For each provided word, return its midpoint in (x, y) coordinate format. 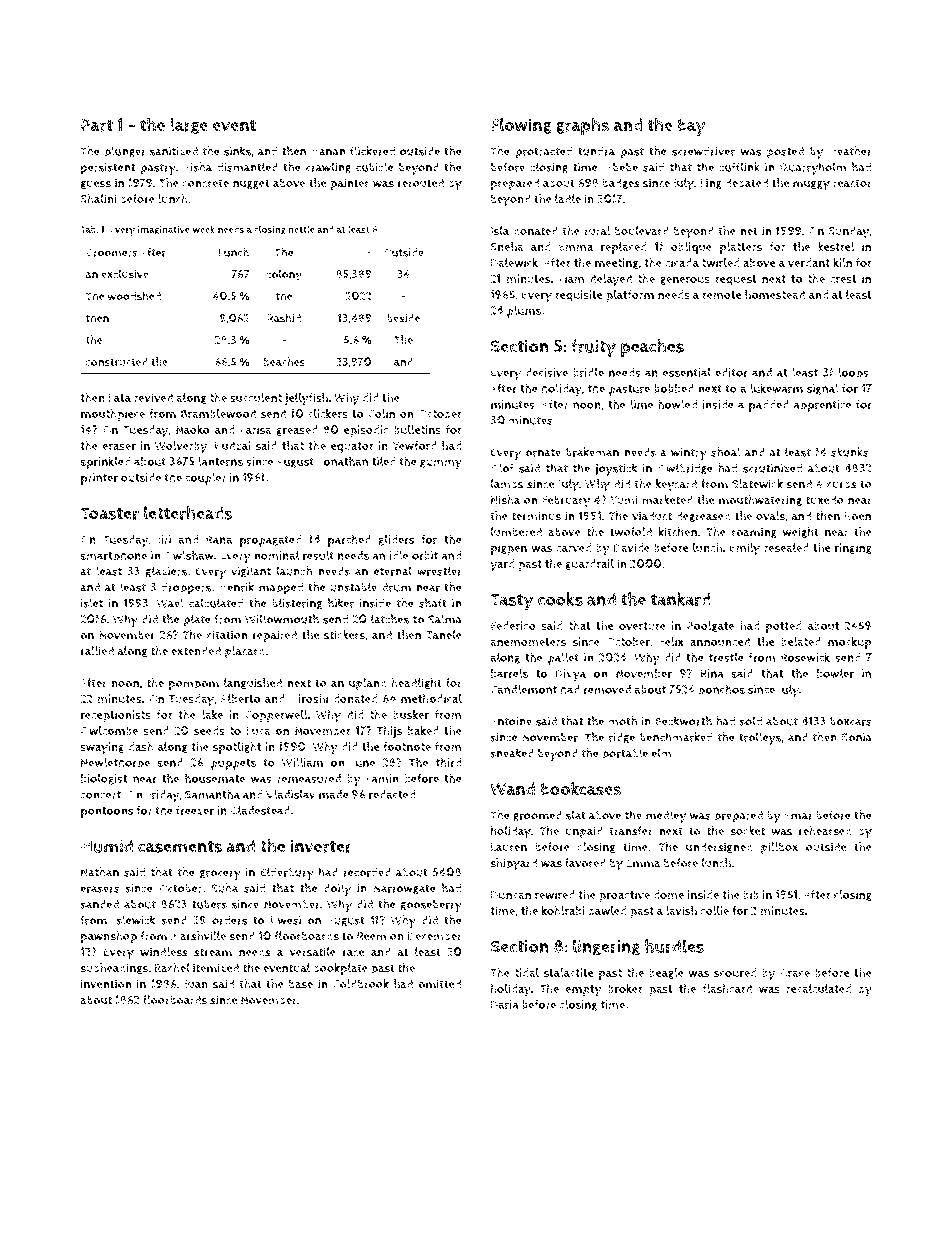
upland (368, 684)
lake (212, 714)
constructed (117, 362)
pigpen (509, 549)
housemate (215, 778)
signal (823, 389)
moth (622, 721)
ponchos (721, 690)
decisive (547, 372)
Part (97, 125)
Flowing (521, 126)
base (301, 984)
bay (692, 127)
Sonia (856, 737)
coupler (206, 479)
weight (801, 533)
